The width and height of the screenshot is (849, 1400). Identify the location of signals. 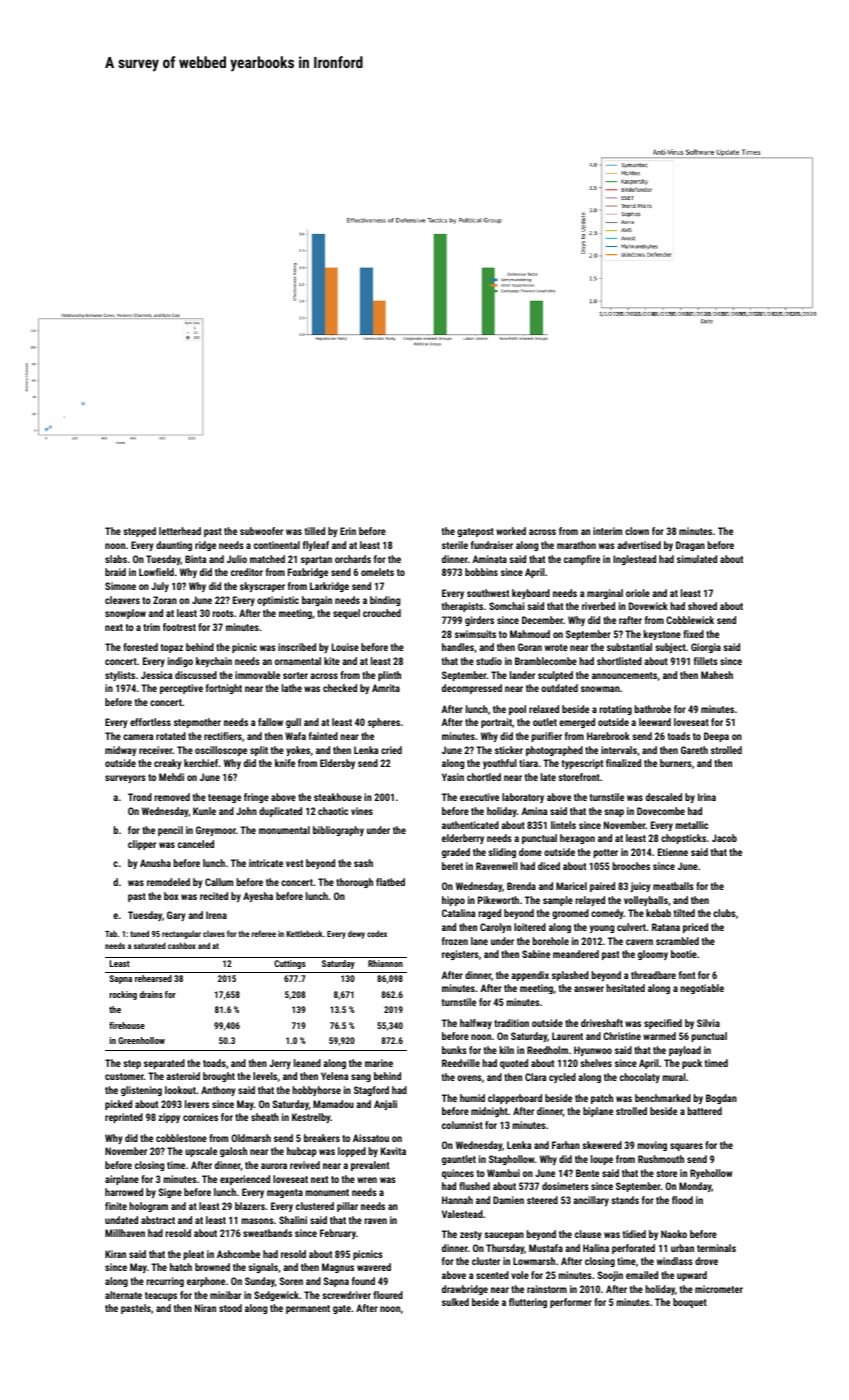
(263, 1268).
